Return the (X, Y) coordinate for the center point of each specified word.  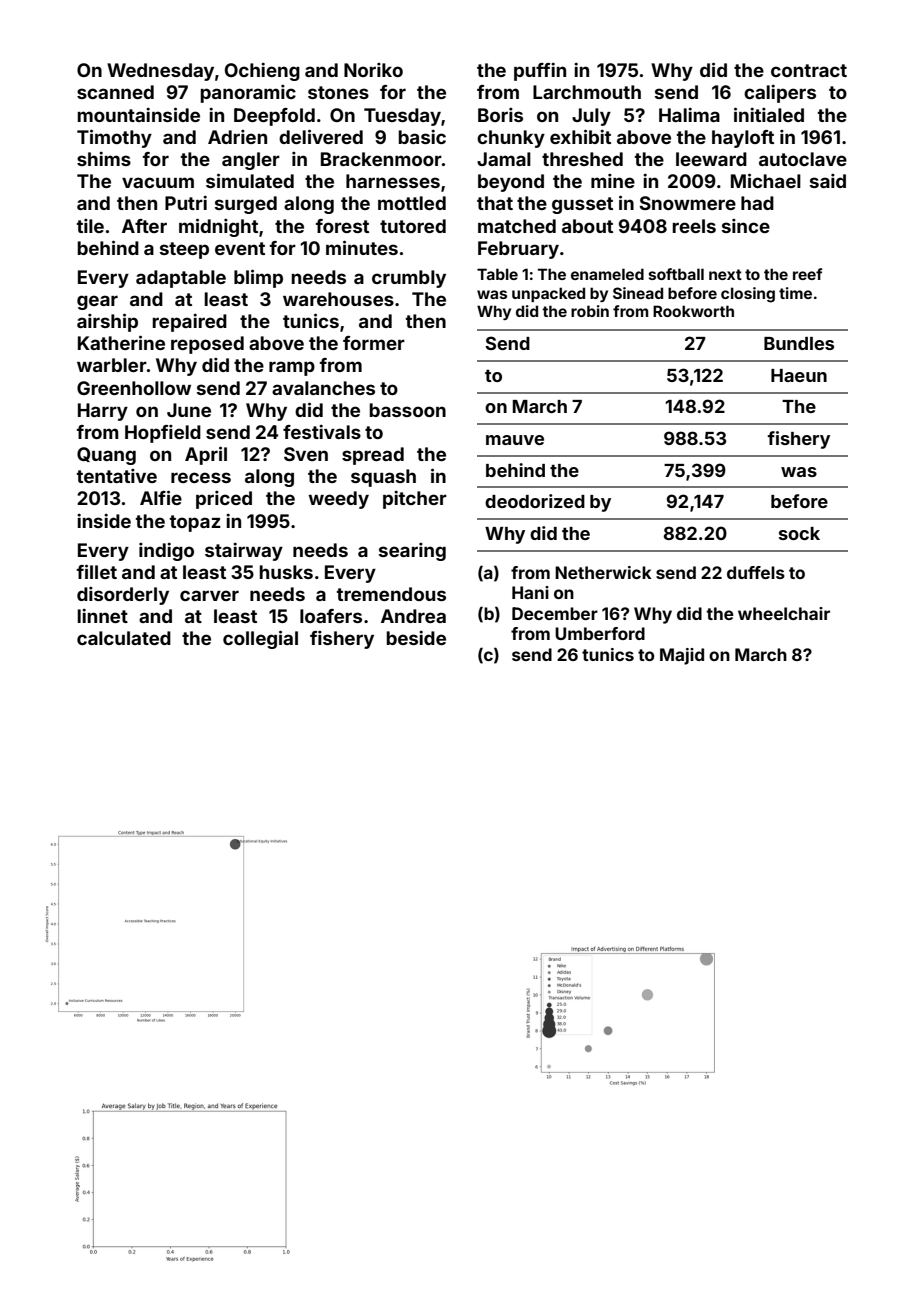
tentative (117, 476)
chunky (511, 139)
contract (809, 70)
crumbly (409, 279)
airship (107, 322)
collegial (260, 639)
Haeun (799, 375)
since (746, 226)
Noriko (373, 70)
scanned (115, 92)
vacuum (158, 182)
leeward (711, 159)
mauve (515, 440)
